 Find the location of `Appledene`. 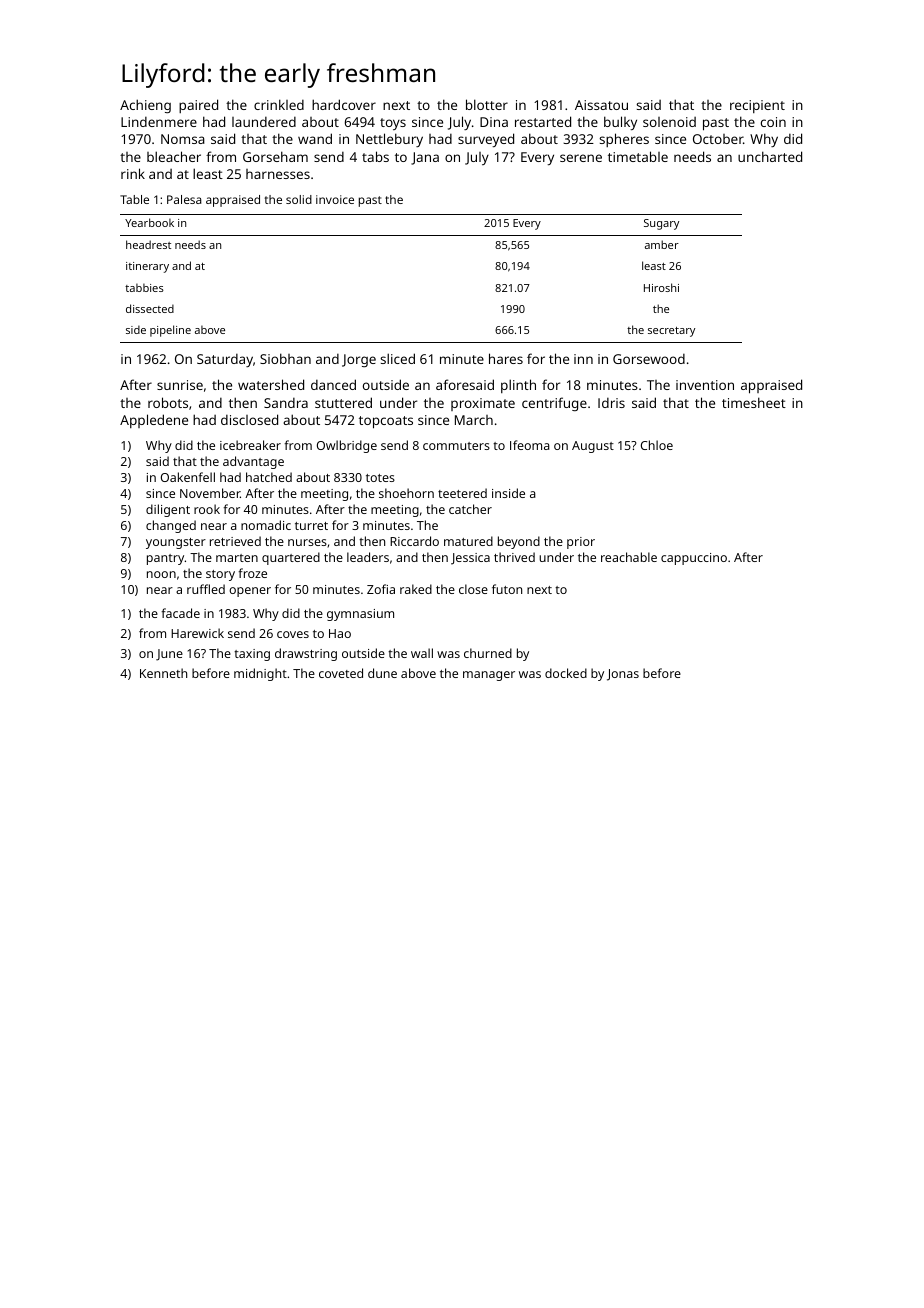

Appledene is located at coordinates (154, 421).
